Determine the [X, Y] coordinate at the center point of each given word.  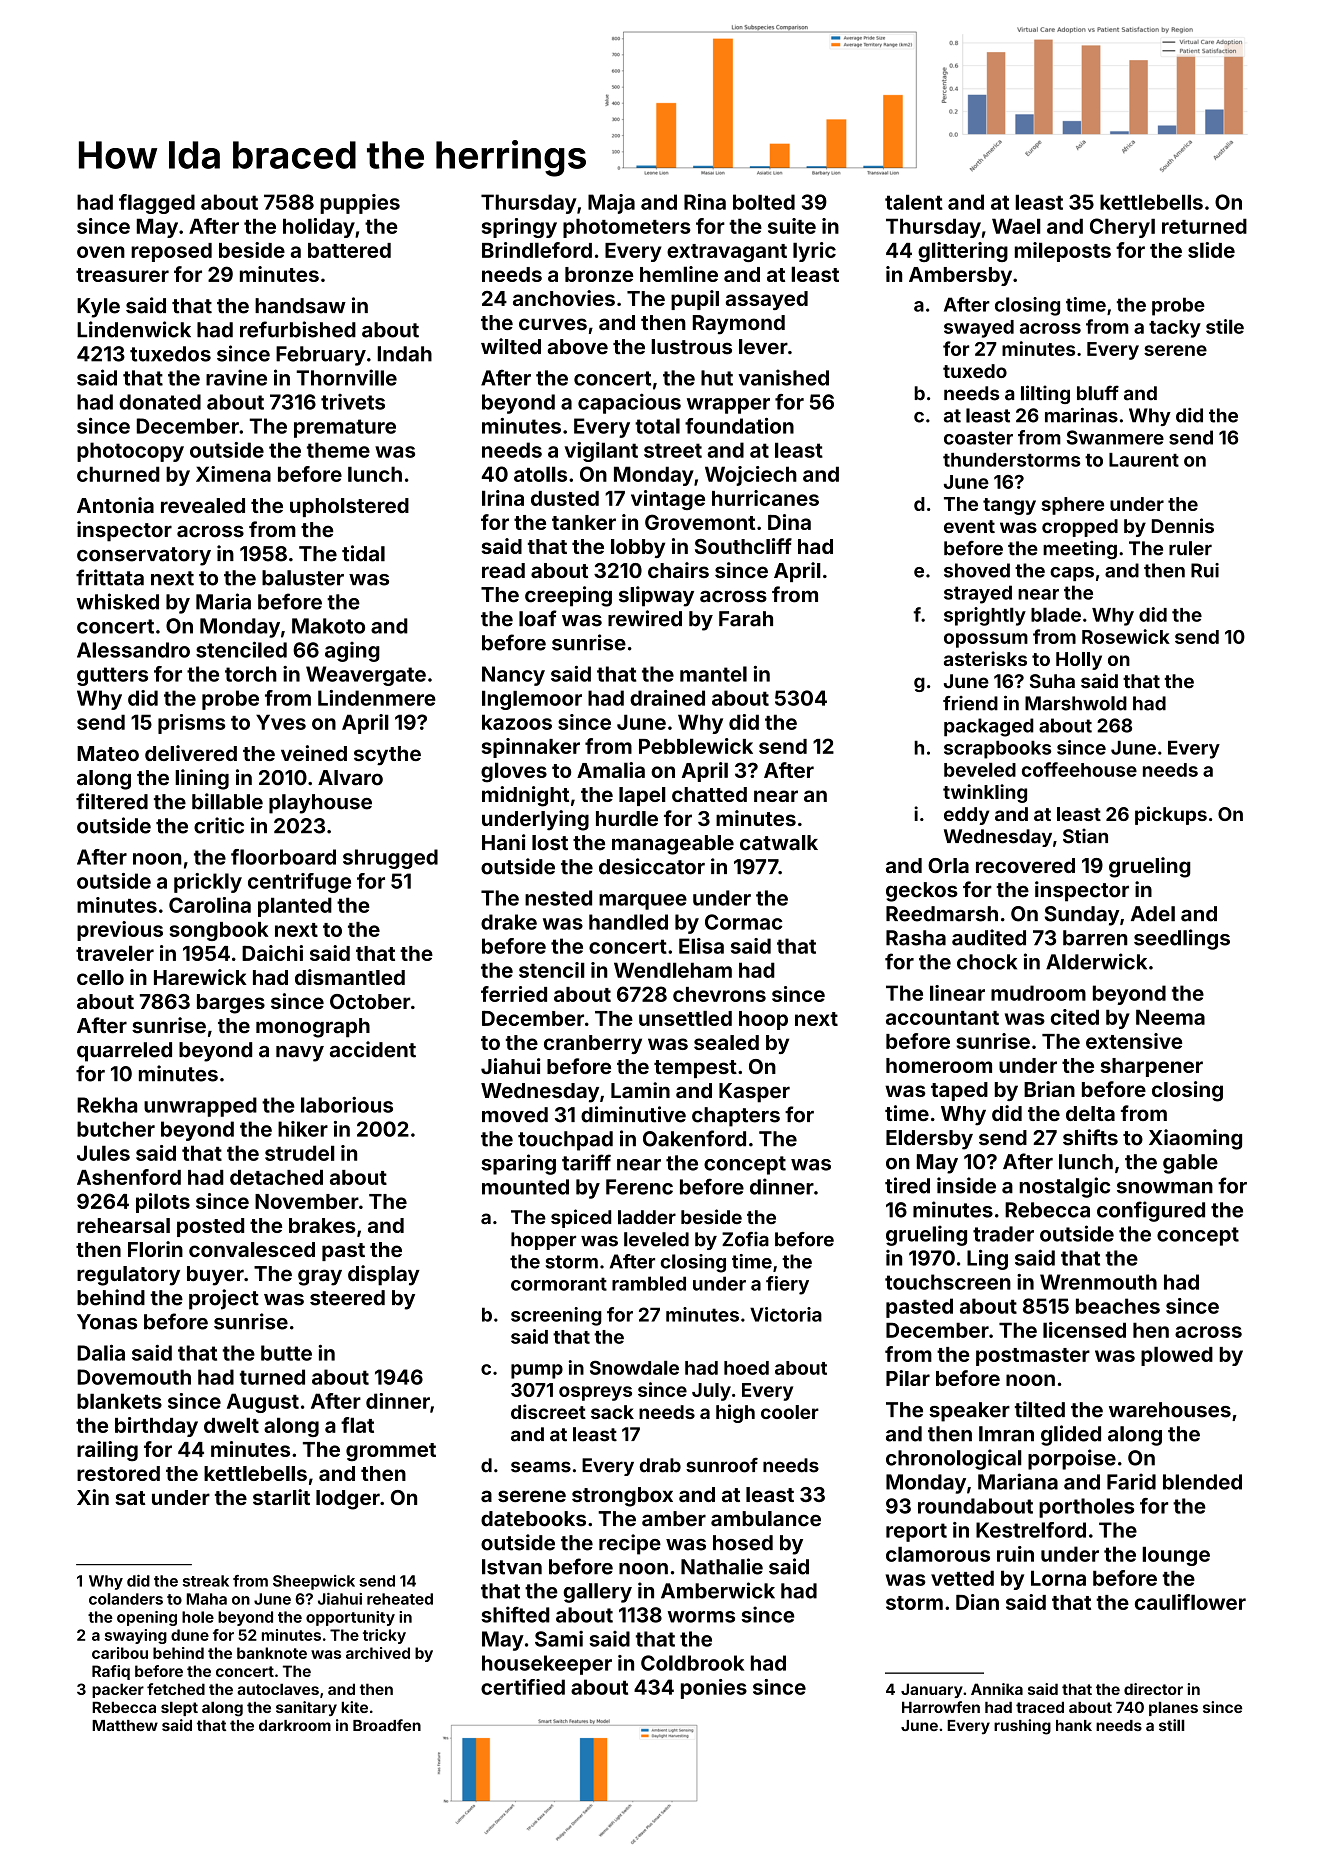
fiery [787, 1285]
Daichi [272, 953]
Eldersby [929, 1140]
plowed [1177, 1356]
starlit [281, 1497]
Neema [1170, 1017]
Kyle [98, 308]
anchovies [564, 298]
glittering [963, 252]
